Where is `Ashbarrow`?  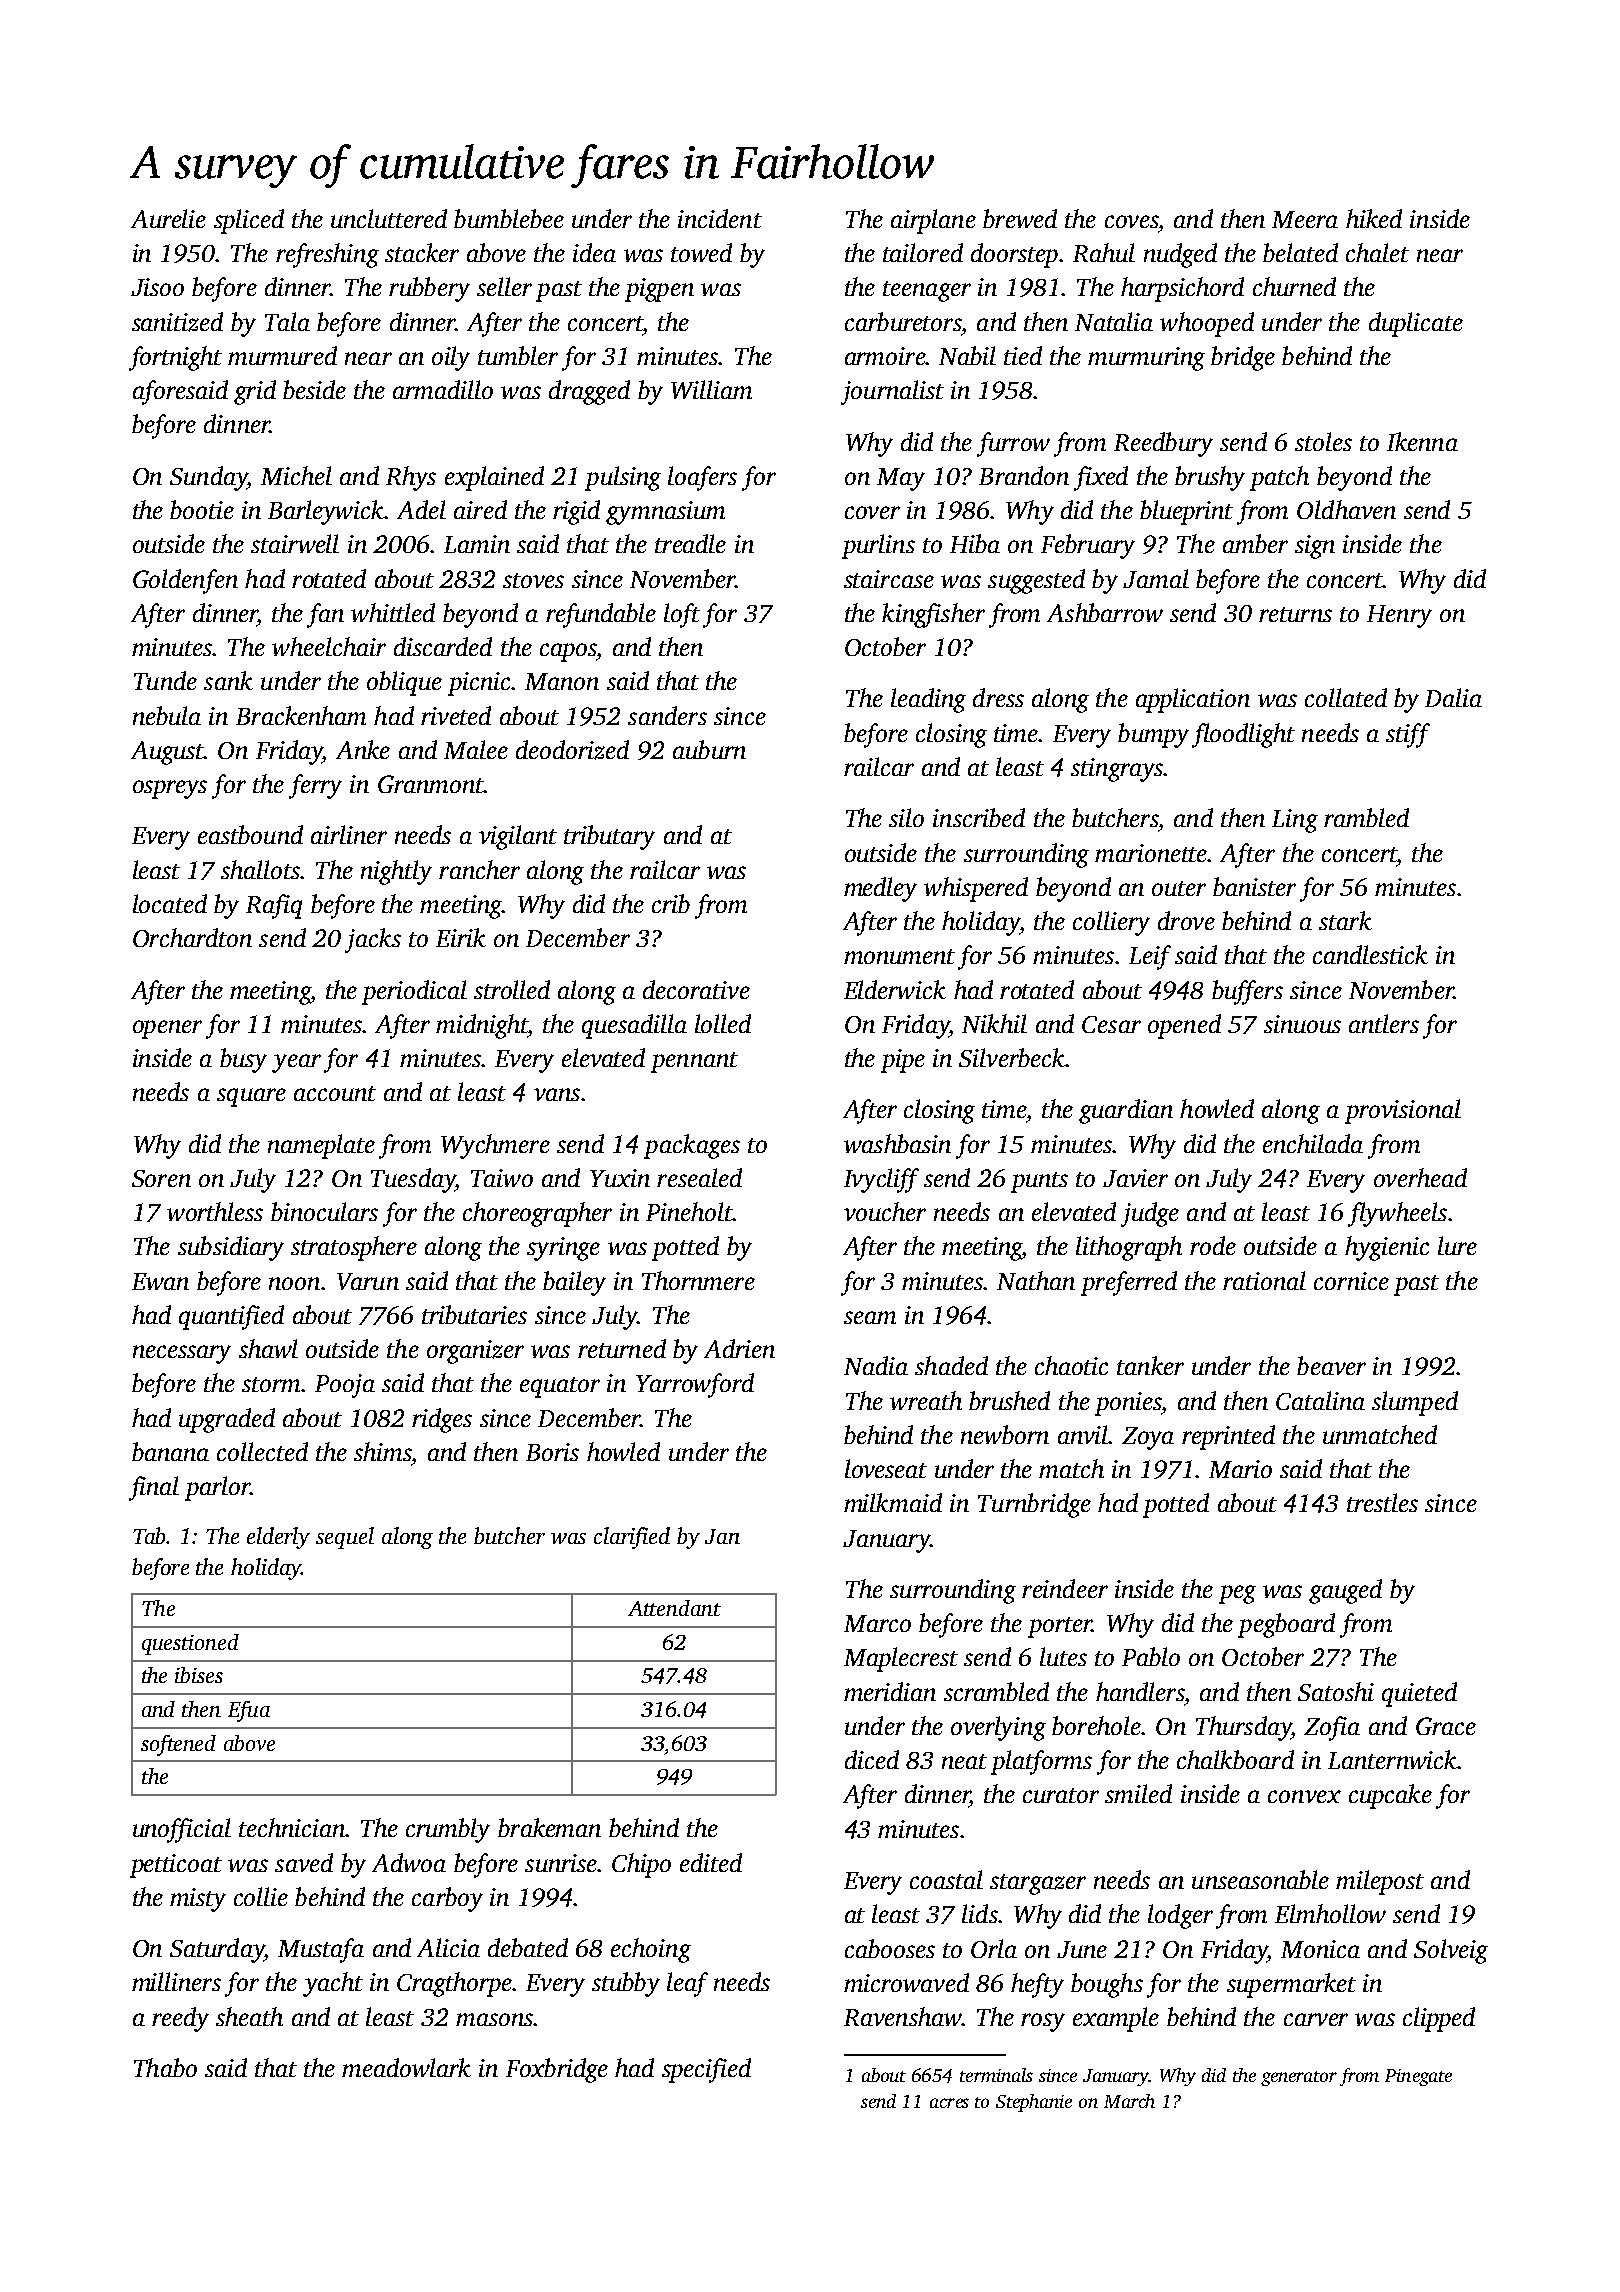
Ashbarrow is located at coordinates (1105, 612).
